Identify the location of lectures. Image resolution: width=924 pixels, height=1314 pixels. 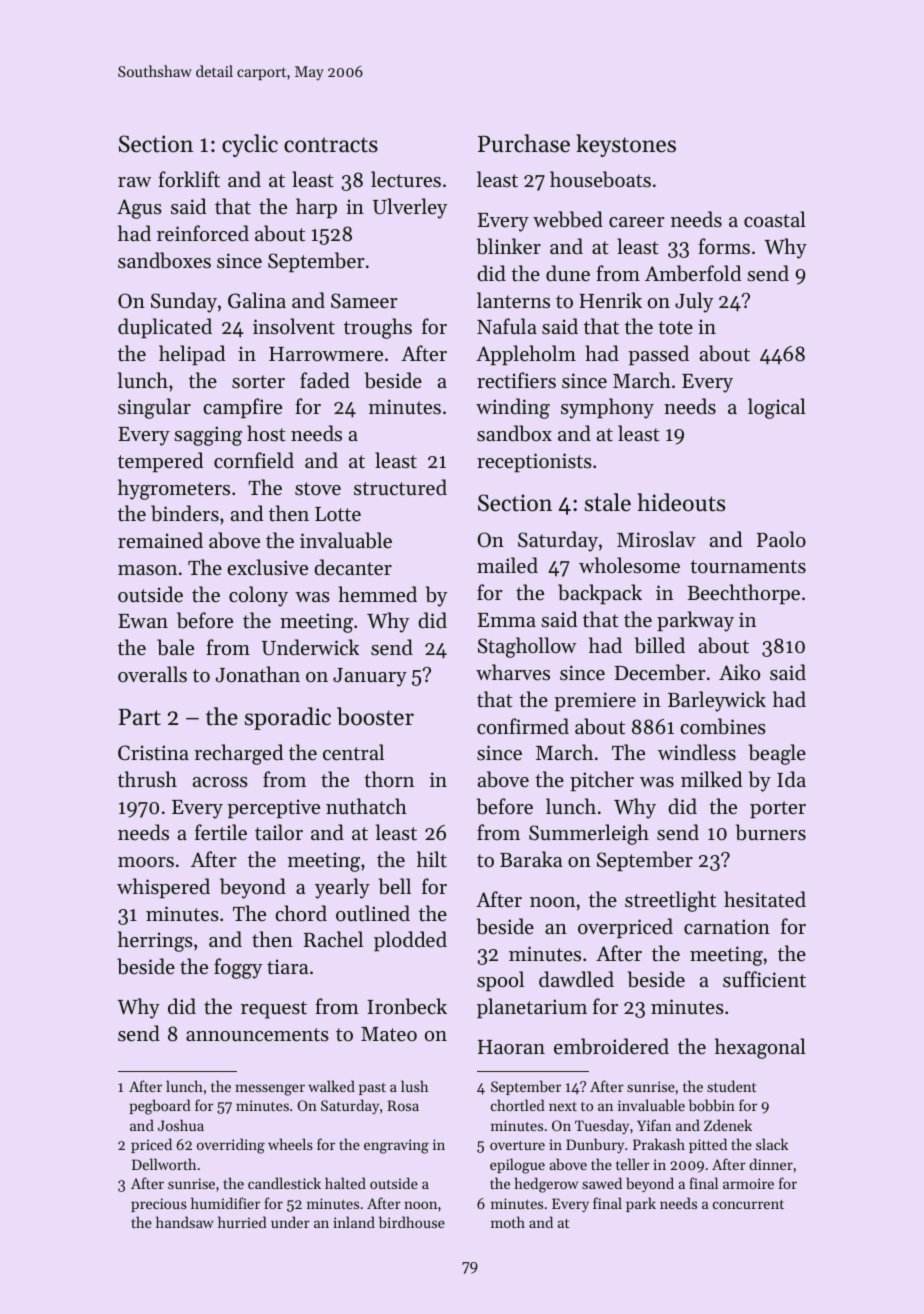
(406, 179).
